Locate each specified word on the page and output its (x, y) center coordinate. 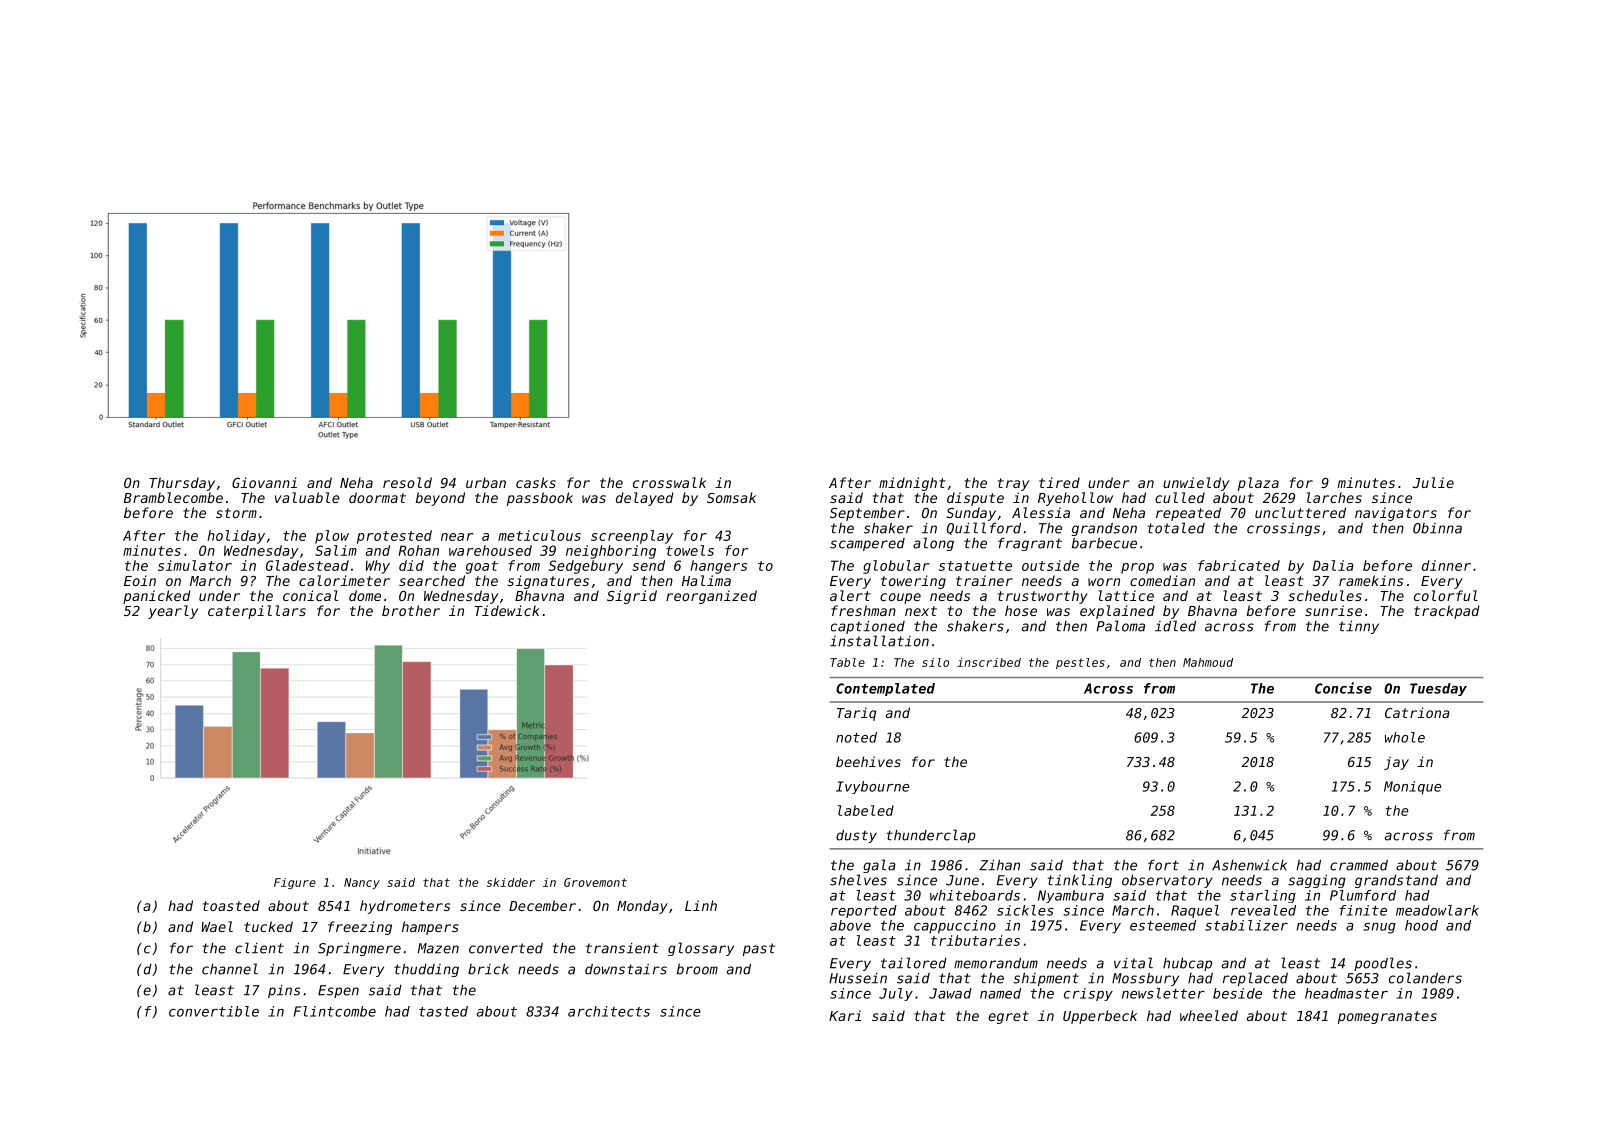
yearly (173, 612)
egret (1008, 1017)
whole (1405, 737)
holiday (236, 537)
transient (622, 948)
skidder (511, 882)
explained (1117, 612)
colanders (1425, 978)
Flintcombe (335, 1011)
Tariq (856, 714)
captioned (868, 627)
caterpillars (257, 612)
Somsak (731, 497)
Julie (1433, 482)
